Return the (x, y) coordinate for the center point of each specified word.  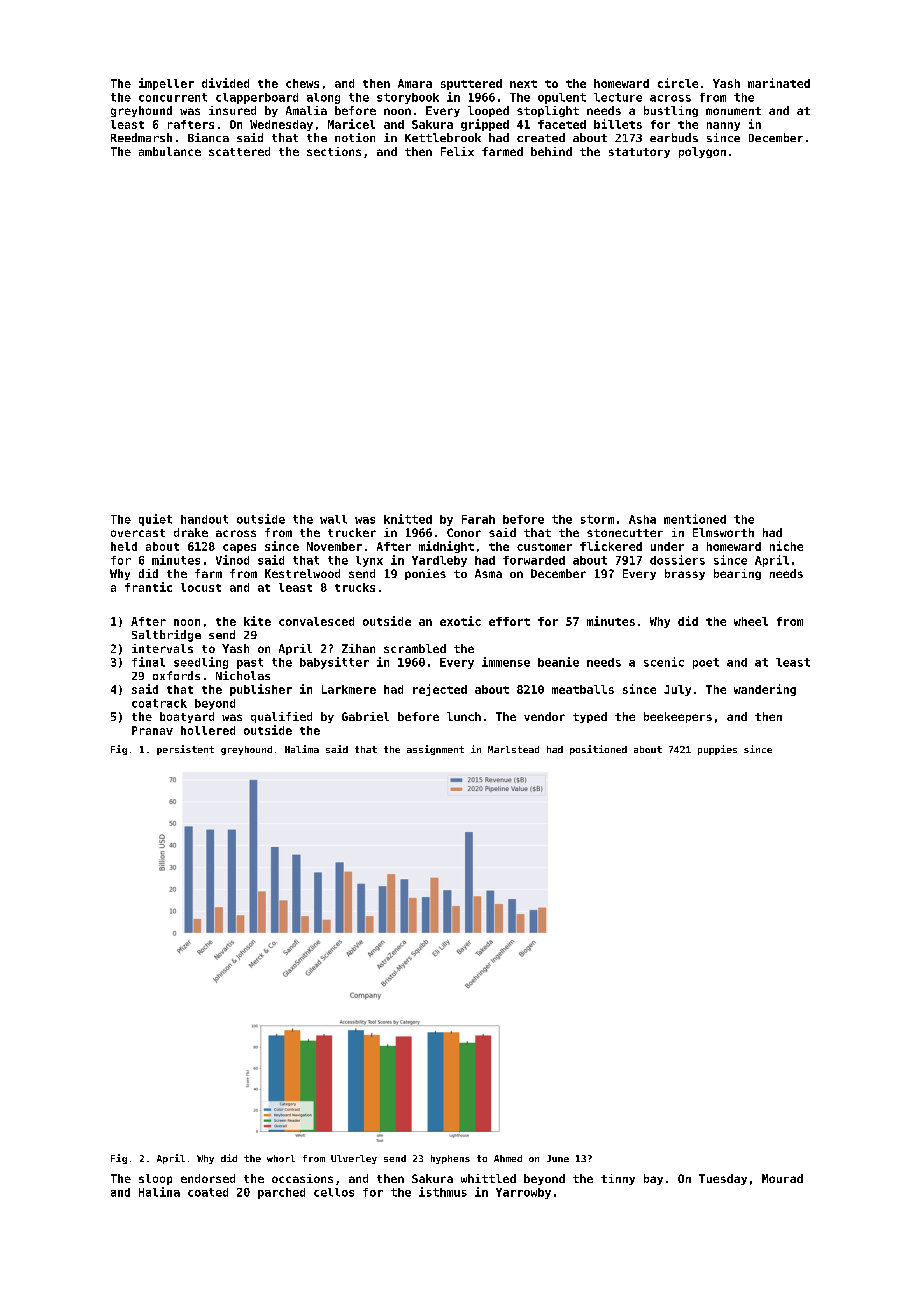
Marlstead (513, 749)
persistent (185, 750)
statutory (639, 153)
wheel (751, 621)
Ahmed (508, 1158)
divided (225, 83)
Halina (159, 1192)
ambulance (170, 151)
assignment (435, 750)
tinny (618, 1179)
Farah (478, 519)
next (523, 84)
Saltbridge (166, 636)
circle (678, 83)
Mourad (782, 1178)
